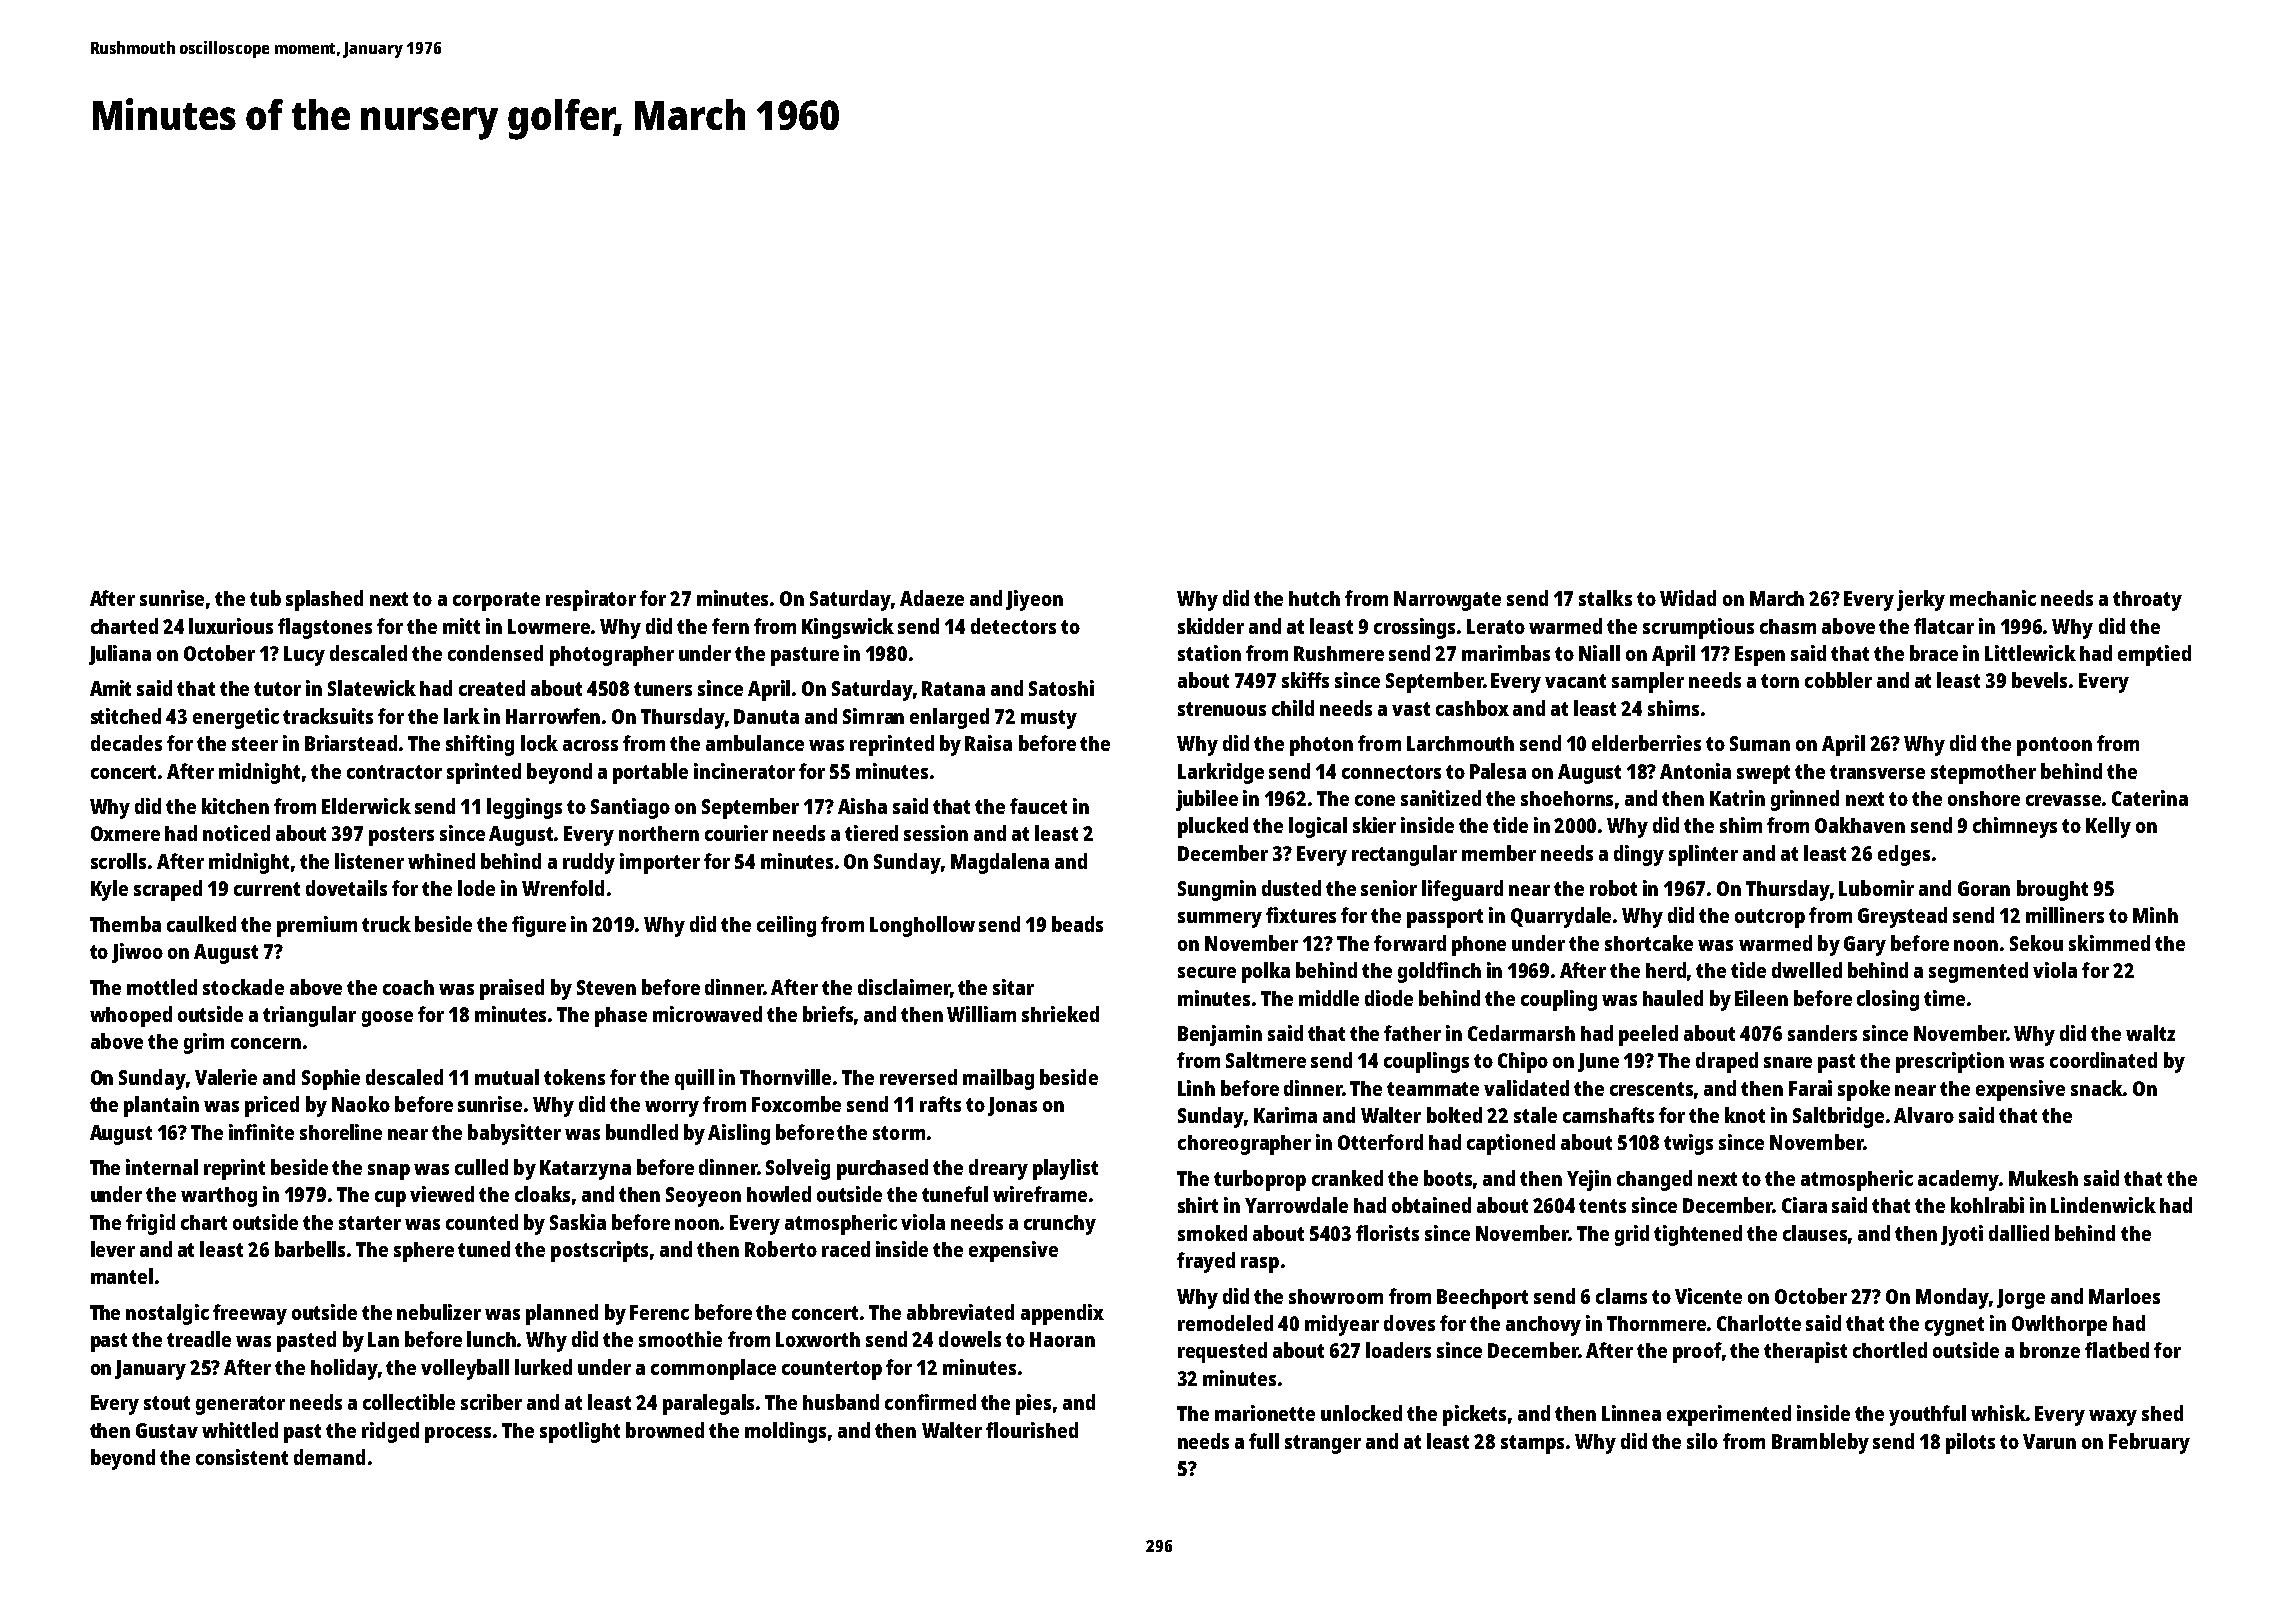  What do you see at coordinates (1013, 987) in the image?
I see `sitar` at bounding box center [1013, 987].
